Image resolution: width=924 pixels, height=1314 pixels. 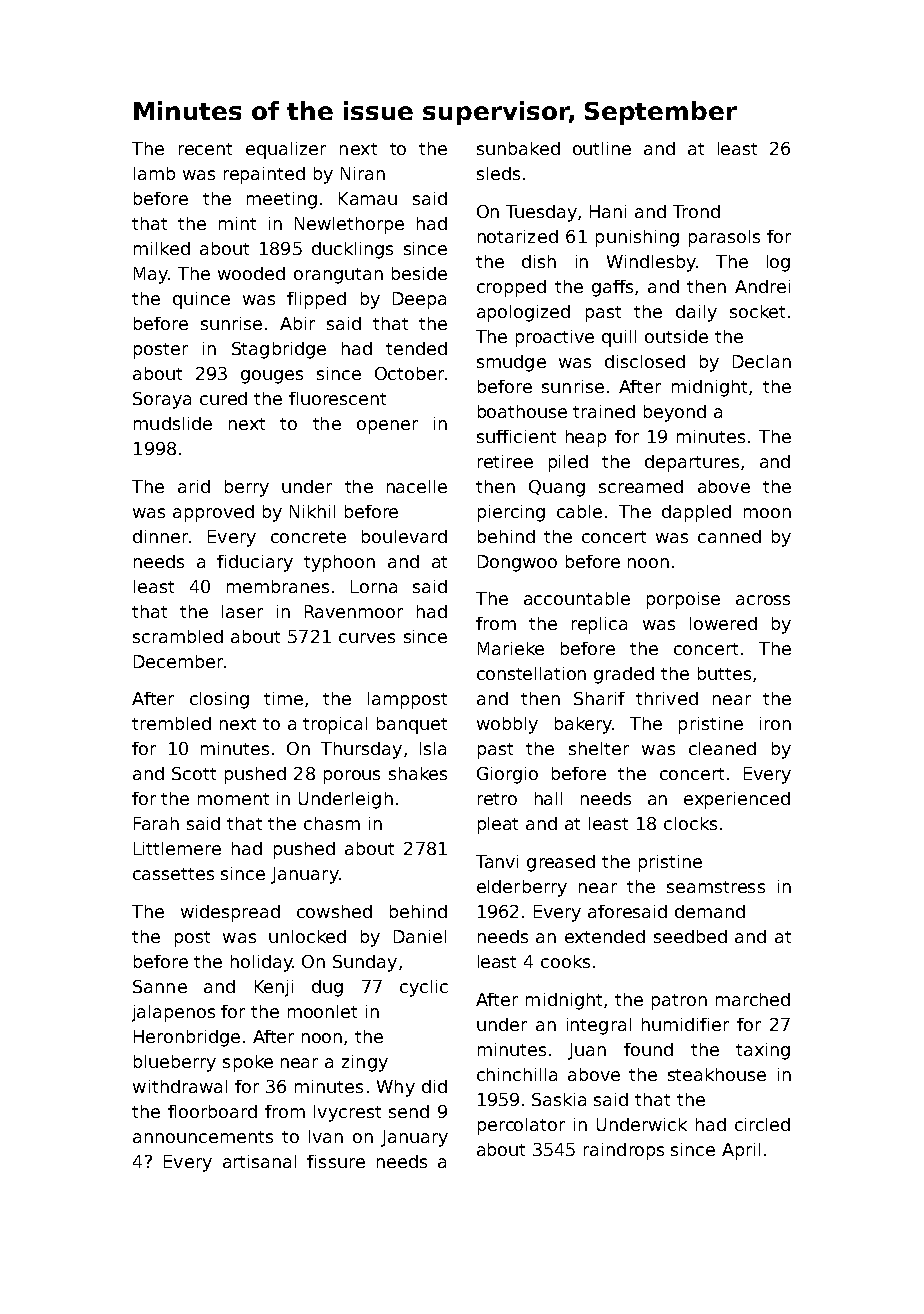 What do you see at coordinates (586, 438) in the screenshot?
I see `heap` at bounding box center [586, 438].
